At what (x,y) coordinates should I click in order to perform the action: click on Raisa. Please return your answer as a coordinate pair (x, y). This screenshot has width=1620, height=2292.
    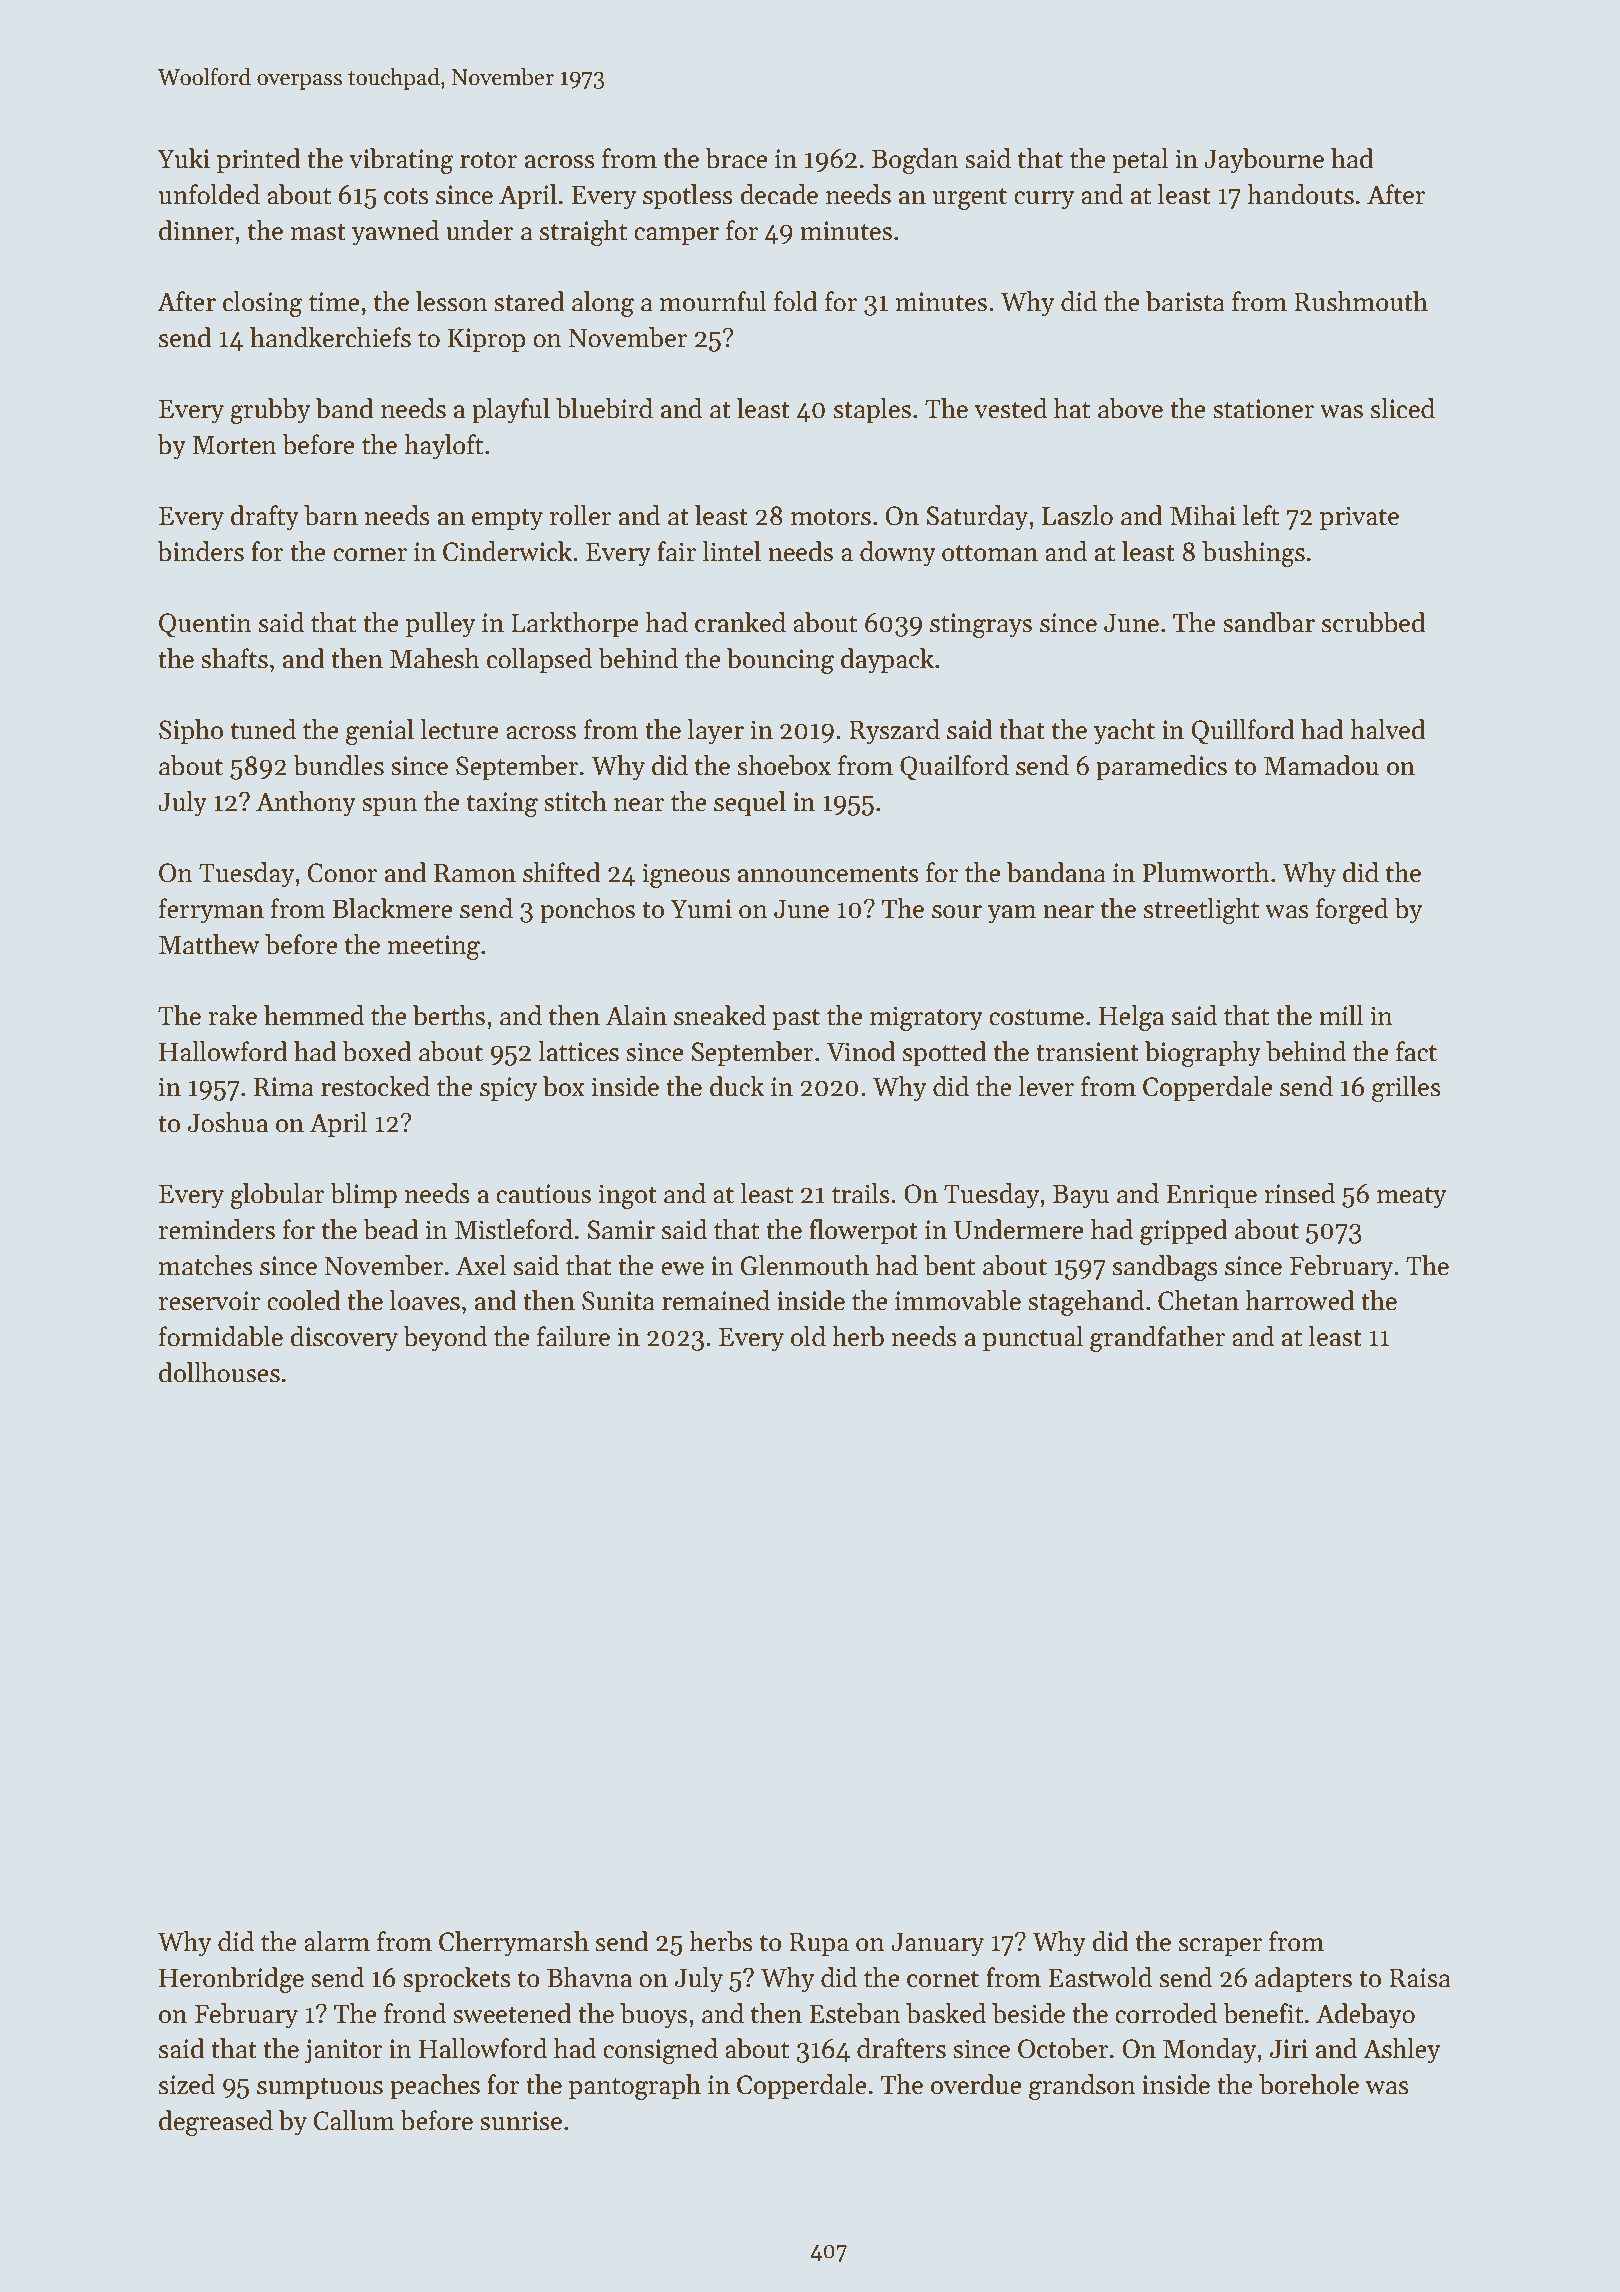
    Looking at the image, I should click on (1420, 1978).
